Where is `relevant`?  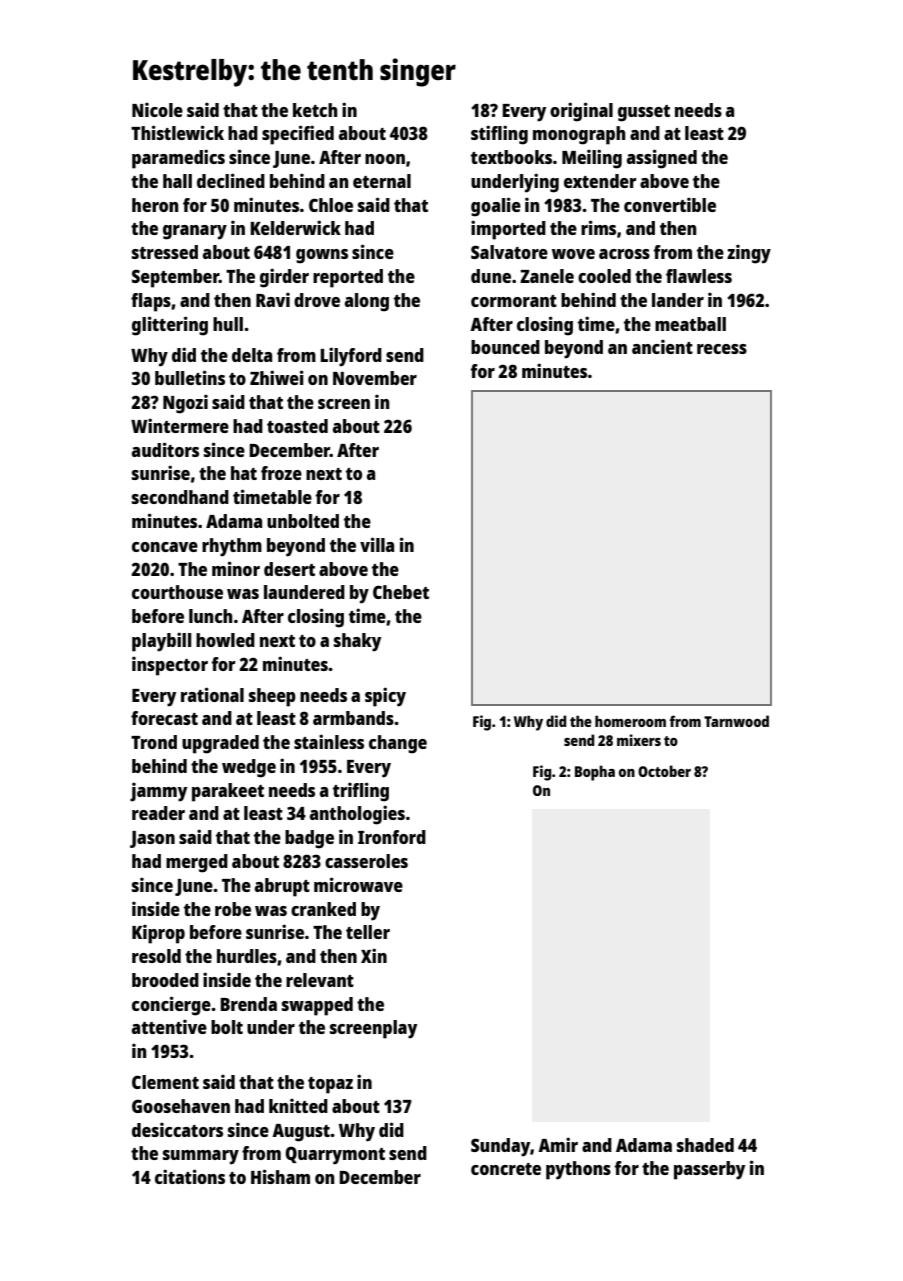
relevant is located at coordinates (320, 980).
